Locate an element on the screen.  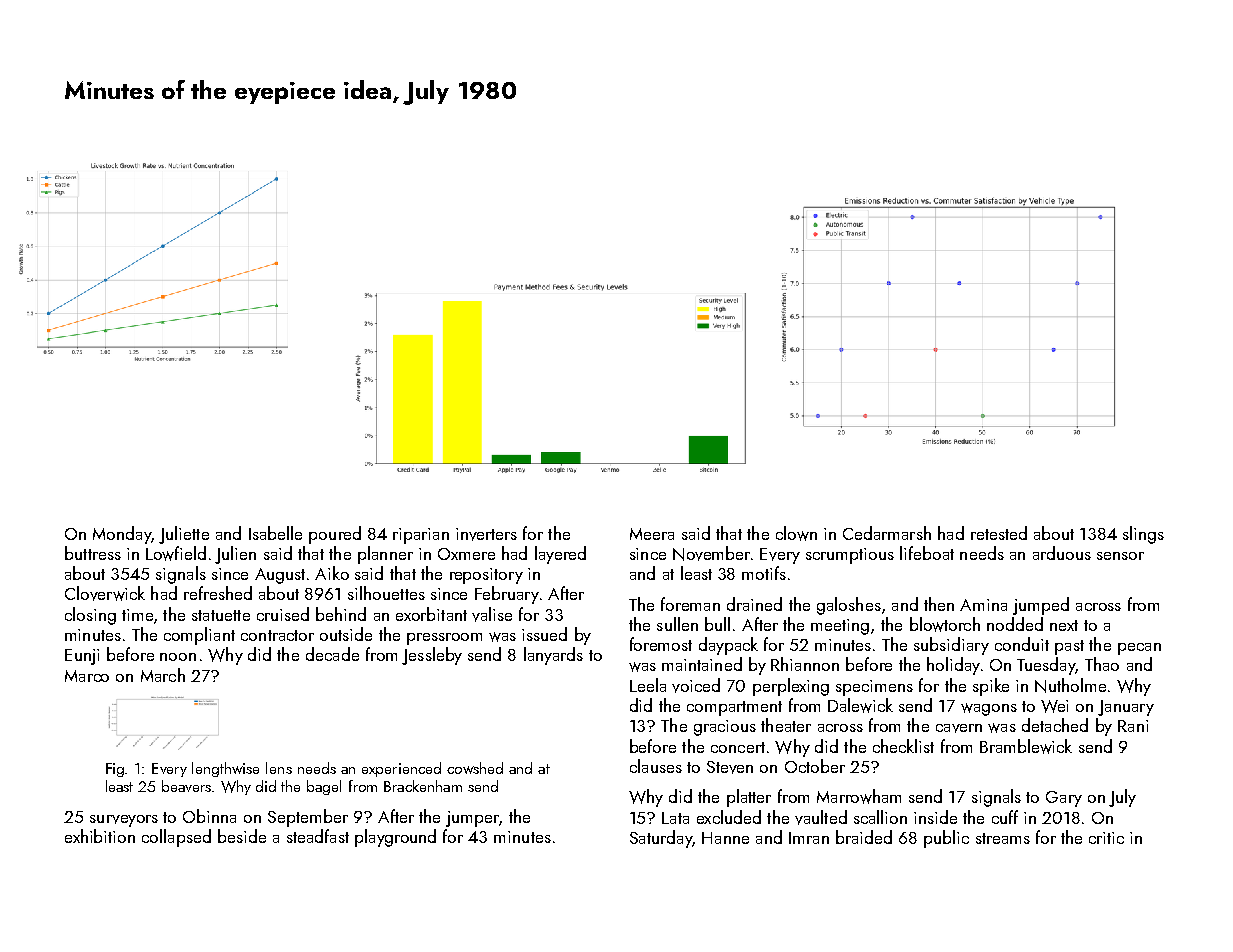
Juliette is located at coordinates (184, 535).
